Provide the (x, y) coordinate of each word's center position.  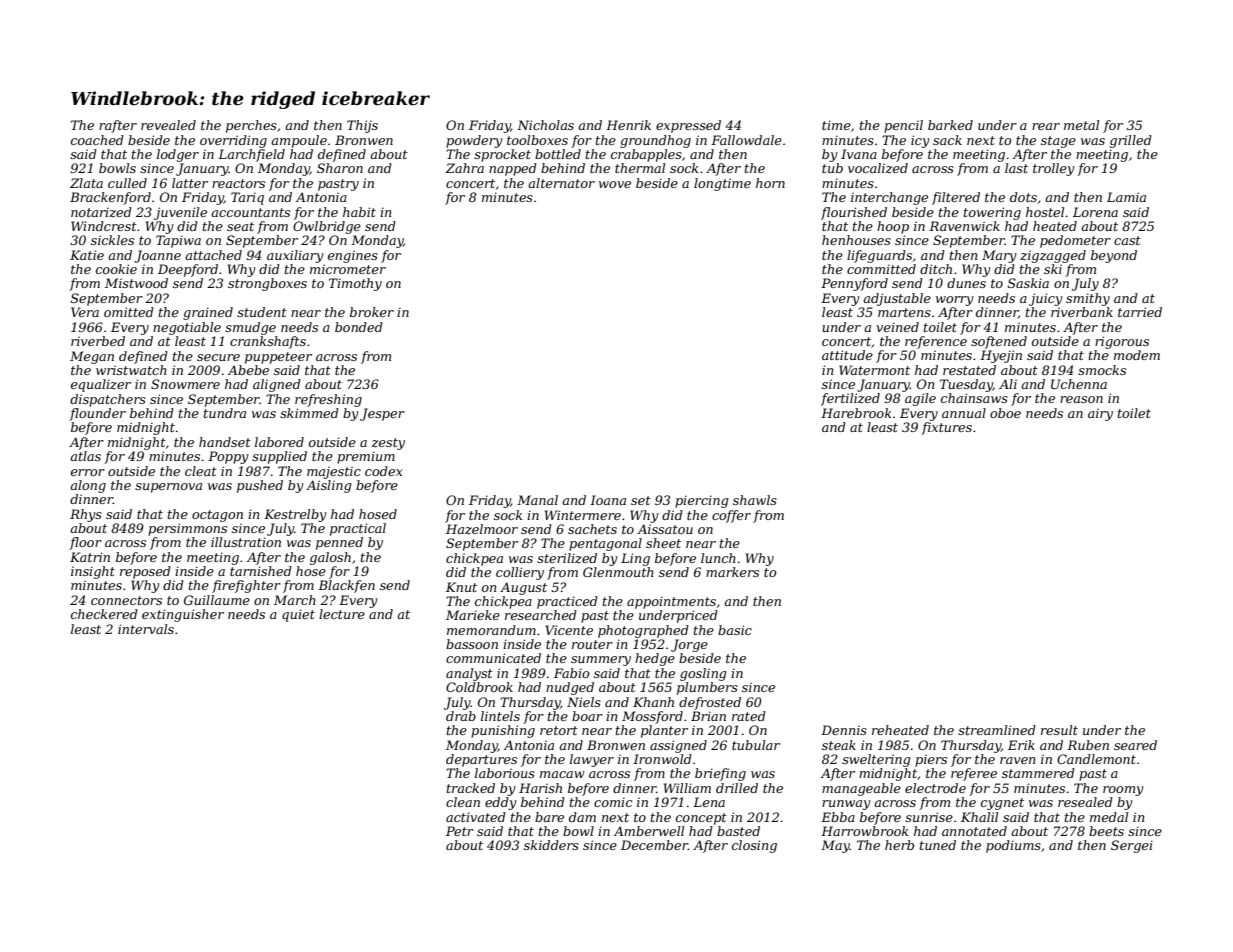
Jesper (382, 414)
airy (1100, 414)
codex (384, 471)
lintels (500, 716)
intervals (146, 629)
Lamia (1126, 197)
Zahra (465, 168)
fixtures (946, 428)
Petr (460, 831)
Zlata (86, 183)
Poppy (228, 457)
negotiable (187, 328)
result (1059, 730)
